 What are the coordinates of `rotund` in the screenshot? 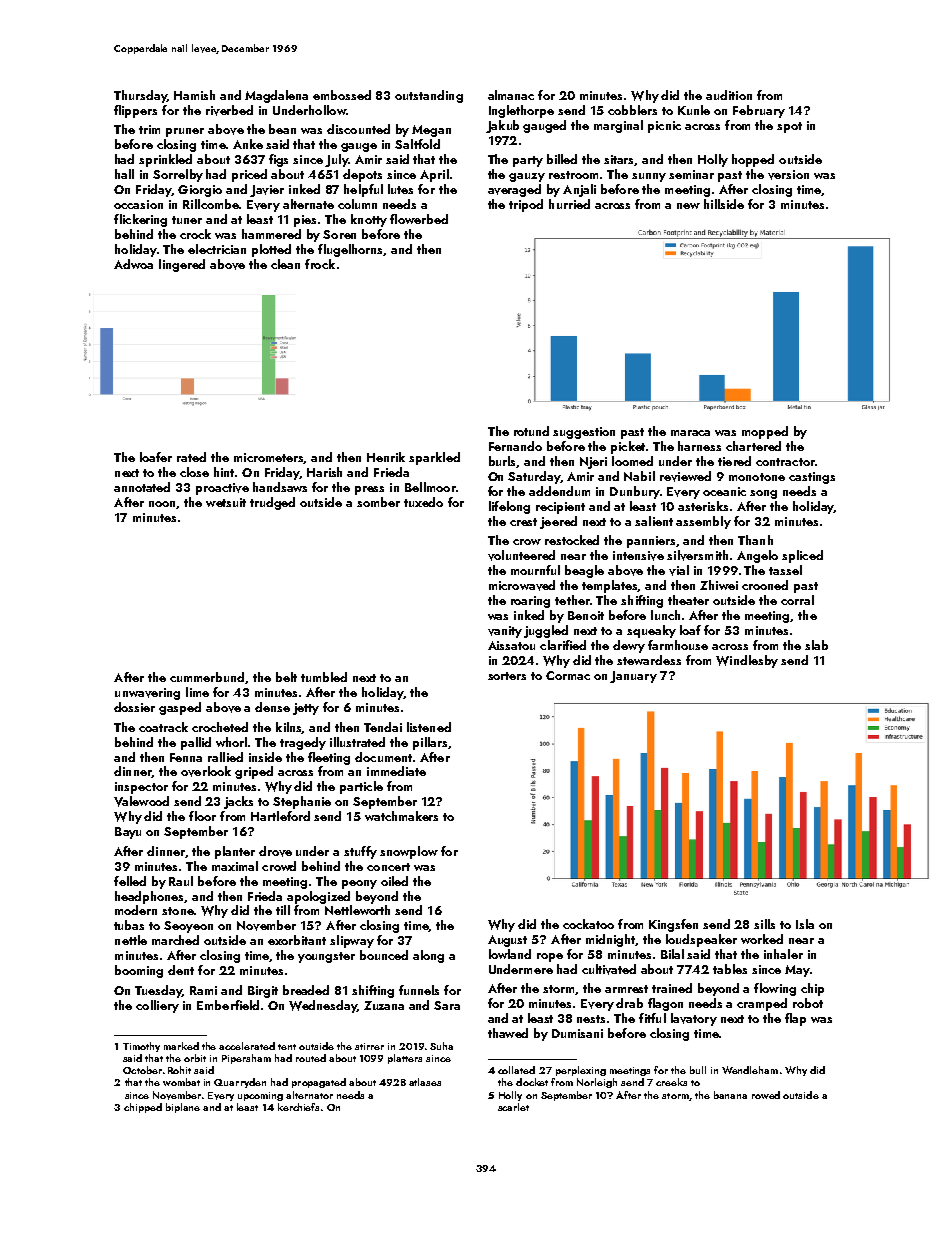 It's located at (531, 431).
